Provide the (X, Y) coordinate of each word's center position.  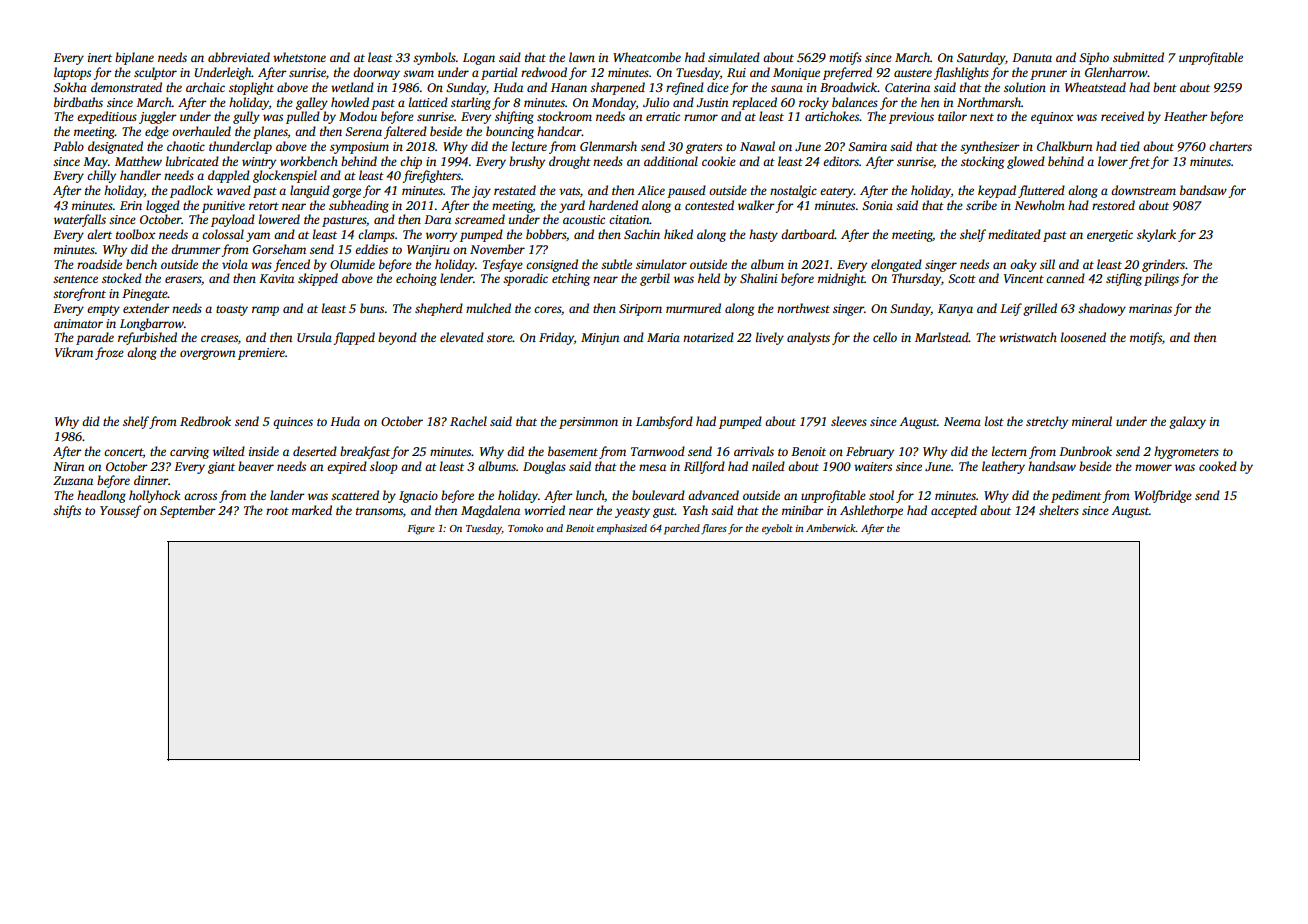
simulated (734, 57)
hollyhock (154, 496)
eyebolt (777, 529)
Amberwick (831, 528)
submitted (1138, 57)
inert (100, 57)
